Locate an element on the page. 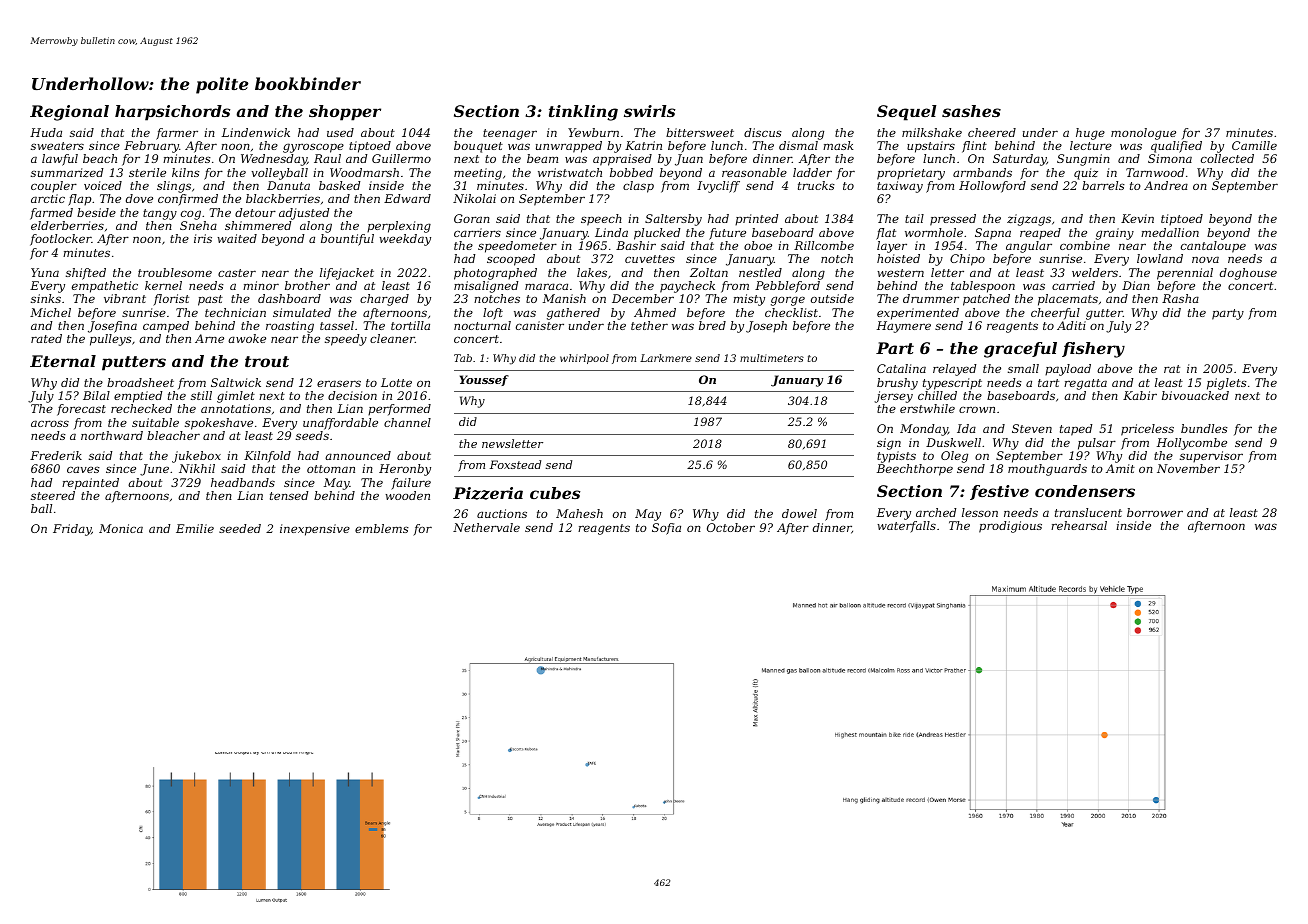 The image size is (1308, 924). barrels is located at coordinates (1103, 185).
